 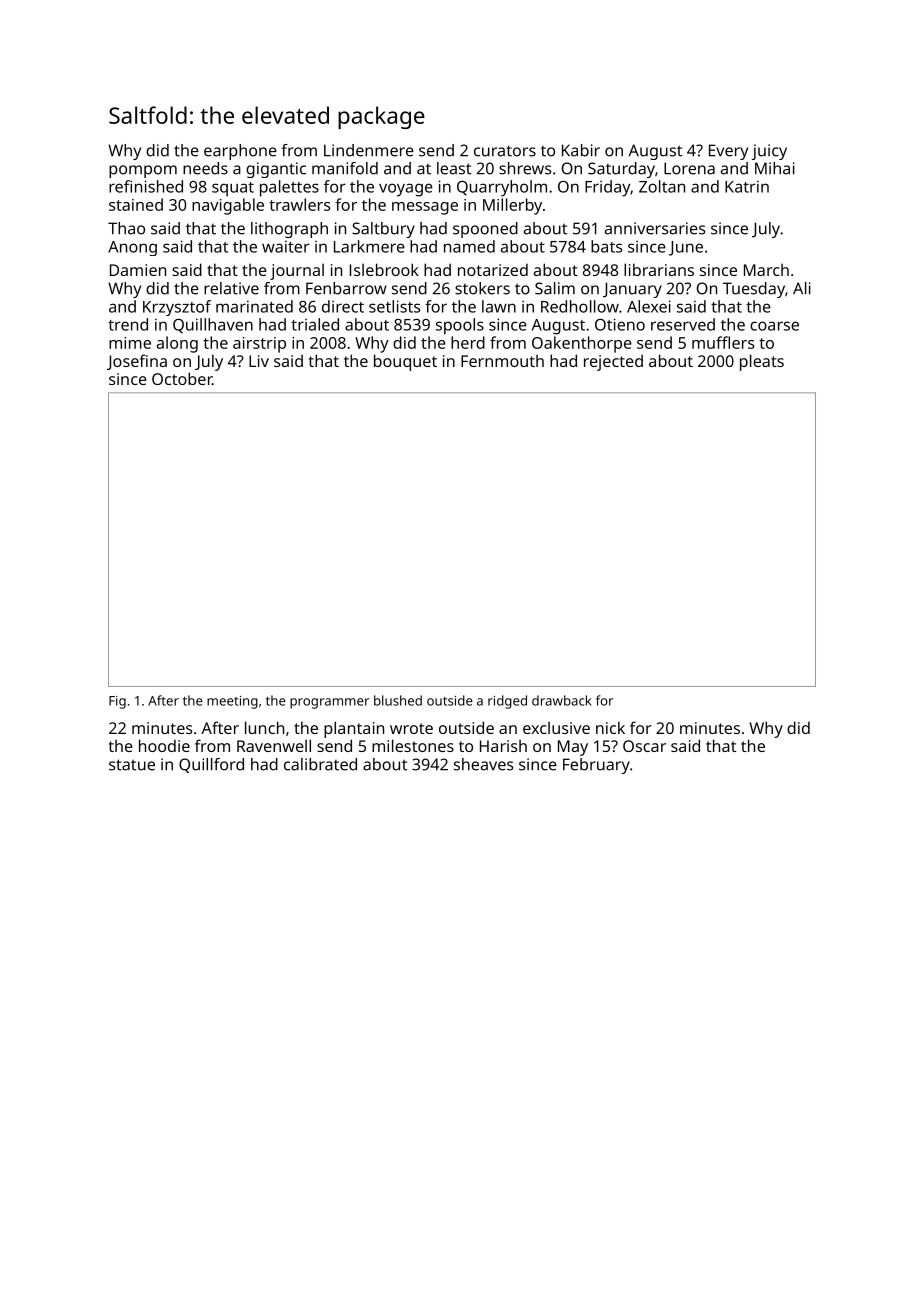 I want to click on Fig, so click(x=117, y=702).
